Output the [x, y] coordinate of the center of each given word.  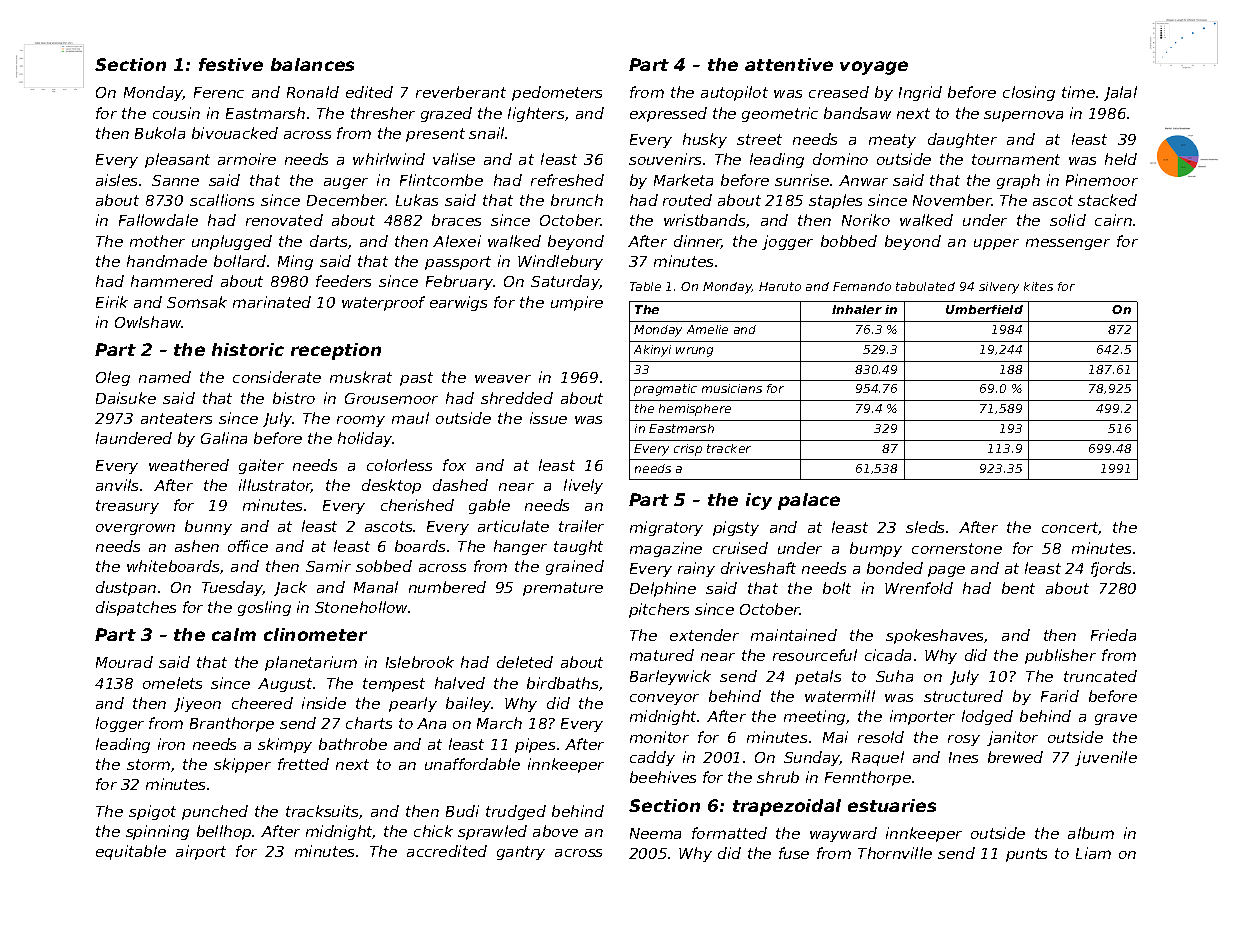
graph [1018, 181]
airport [201, 852]
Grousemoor [391, 398]
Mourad [124, 662]
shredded [517, 398]
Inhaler [857, 309]
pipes [535, 745]
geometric [780, 114]
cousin [176, 113]
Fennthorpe [868, 778]
